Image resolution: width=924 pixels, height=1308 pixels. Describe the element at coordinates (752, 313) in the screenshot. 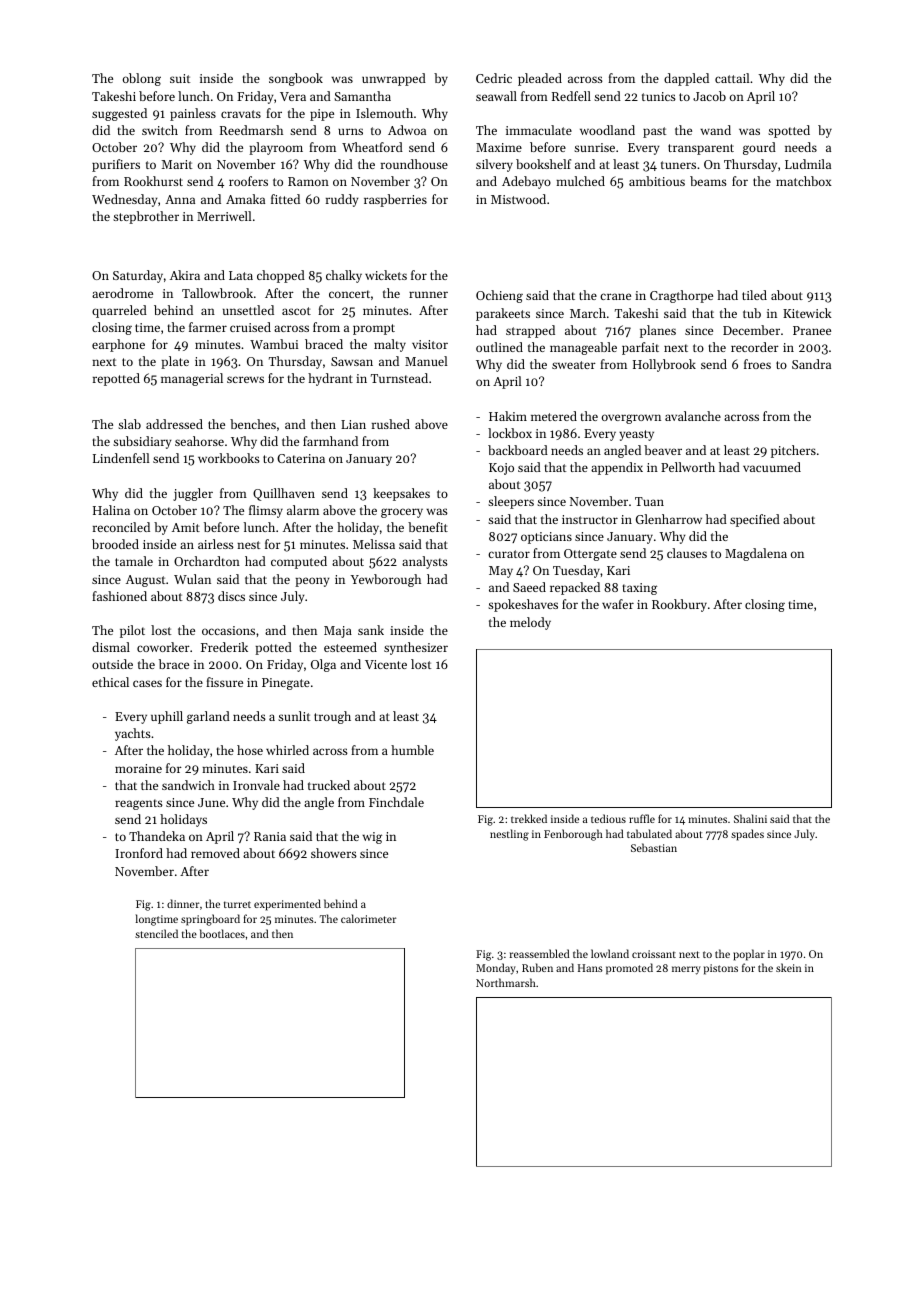

I see `tub` at that location.
